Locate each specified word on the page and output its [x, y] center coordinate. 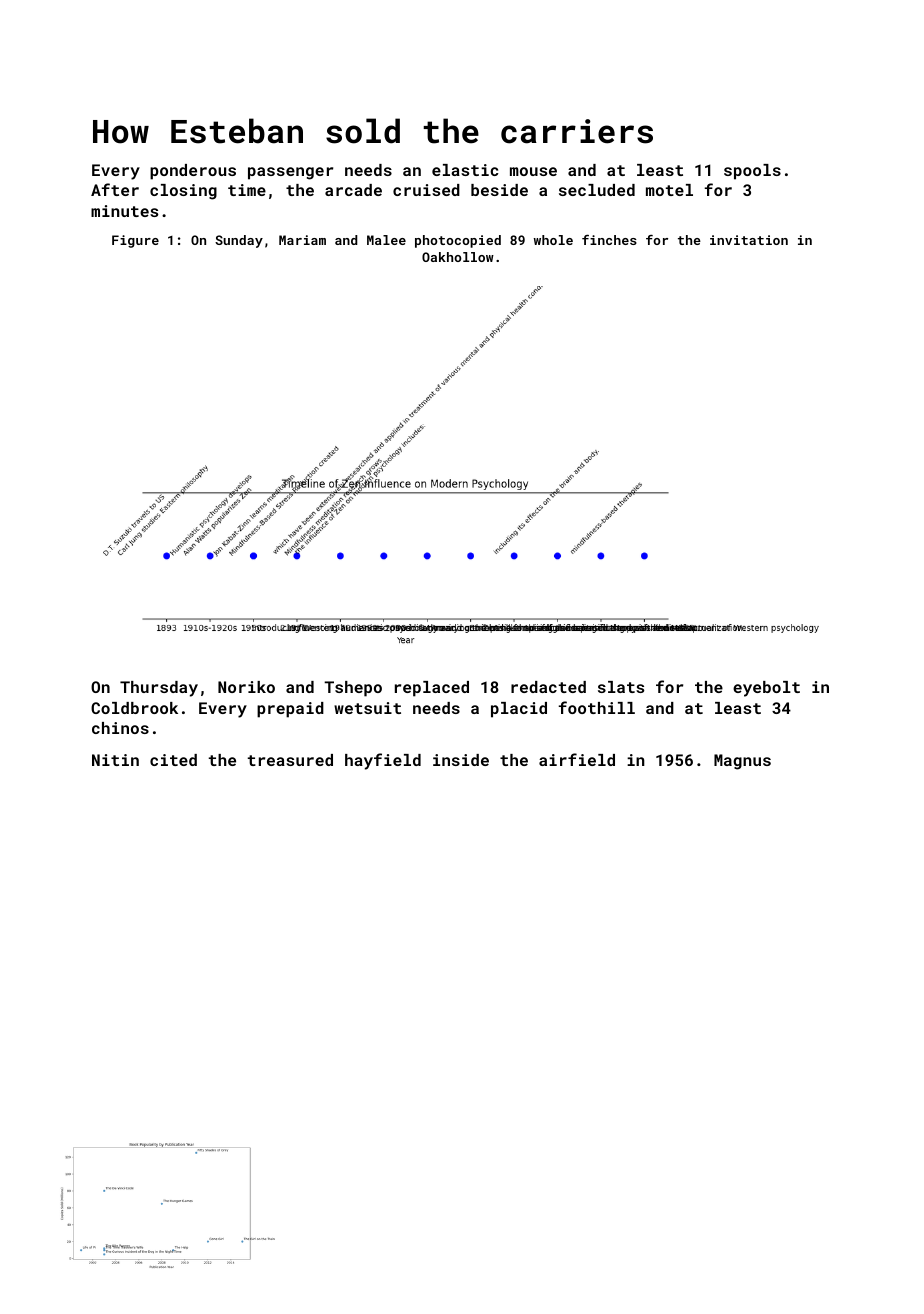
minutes [124, 211]
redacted [548, 687]
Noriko [246, 687]
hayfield [383, 761]
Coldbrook [134, 708]
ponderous [193, 172]
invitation [749, 240]
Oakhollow [458, 257]
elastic [465, 170]
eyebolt [766, 689]
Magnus [742, 762]
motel [669, 190]
